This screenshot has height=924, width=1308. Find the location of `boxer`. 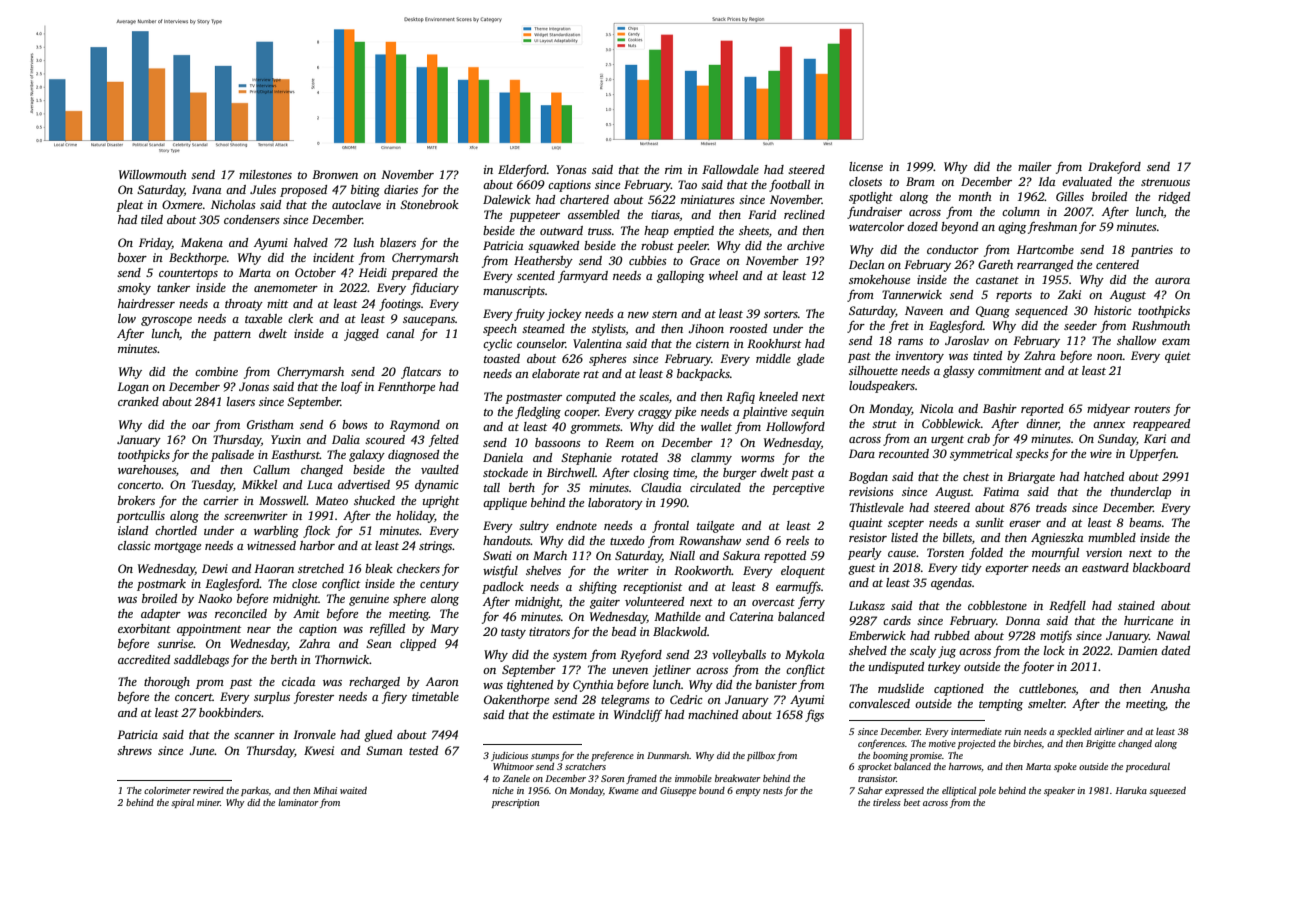

boxer is located at coordinates (132, 257).
